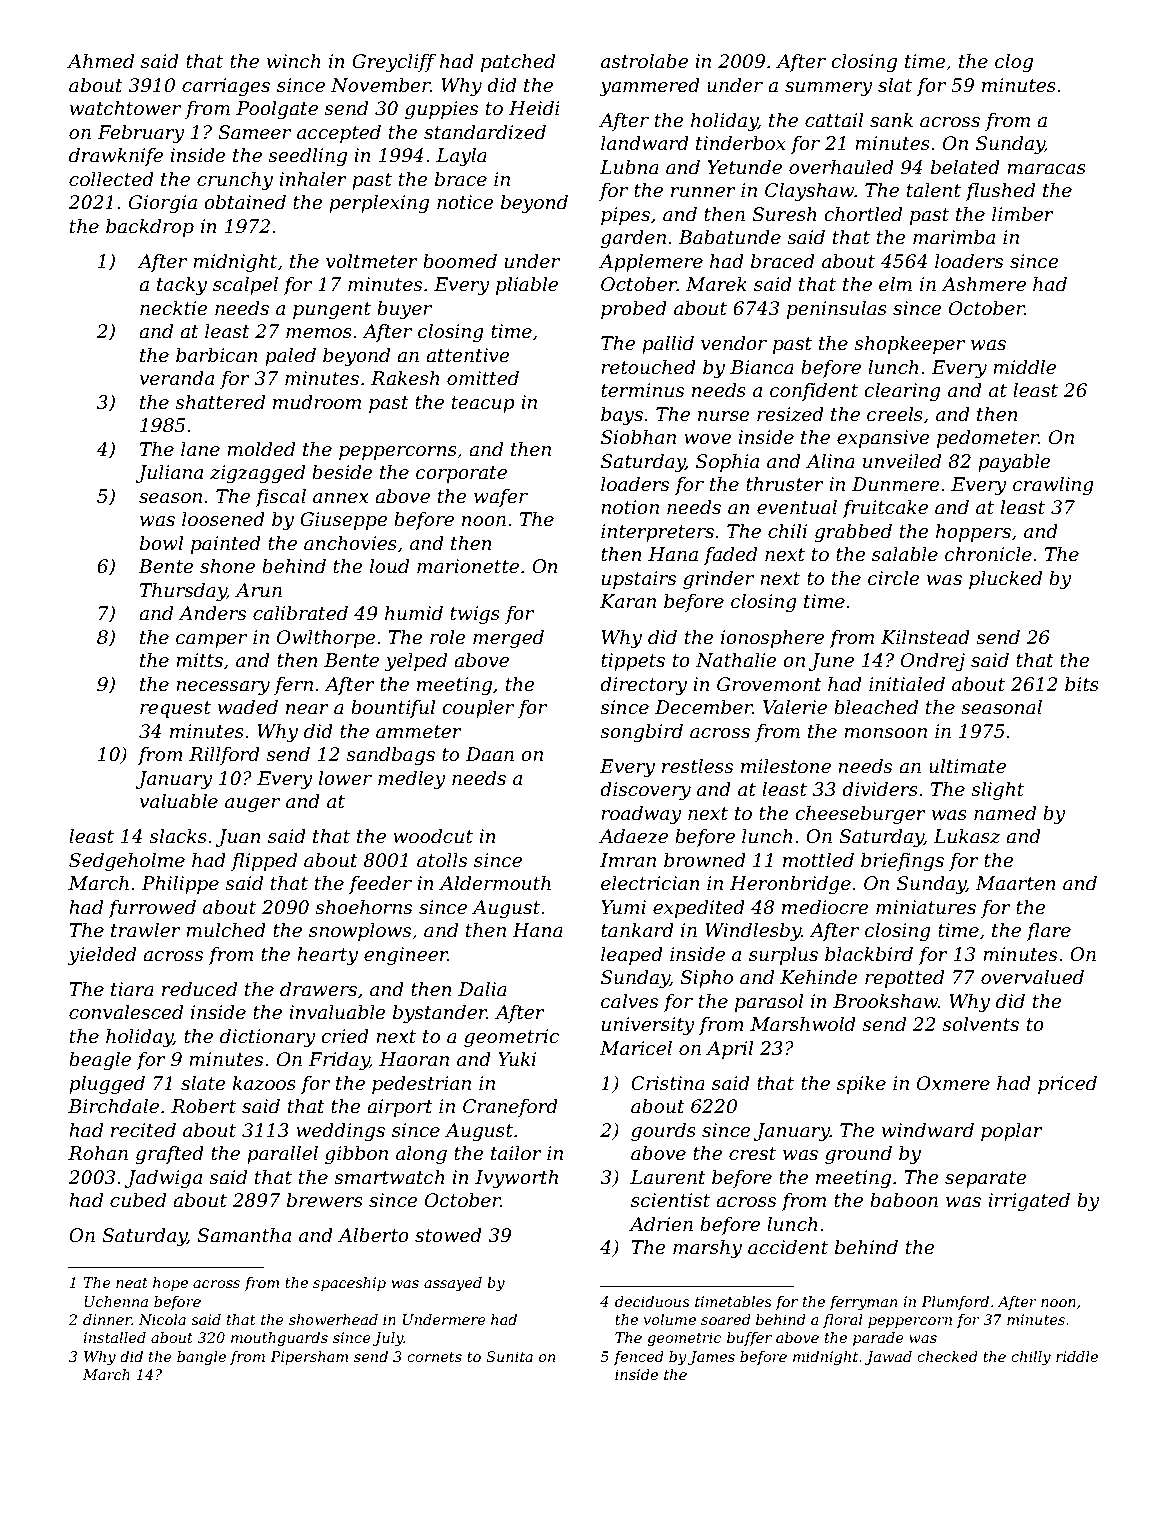 The image size is (1170, 1514). Describe the element at coordinates (339, 1061) in the screenshot. I see `Friday` at that location.
